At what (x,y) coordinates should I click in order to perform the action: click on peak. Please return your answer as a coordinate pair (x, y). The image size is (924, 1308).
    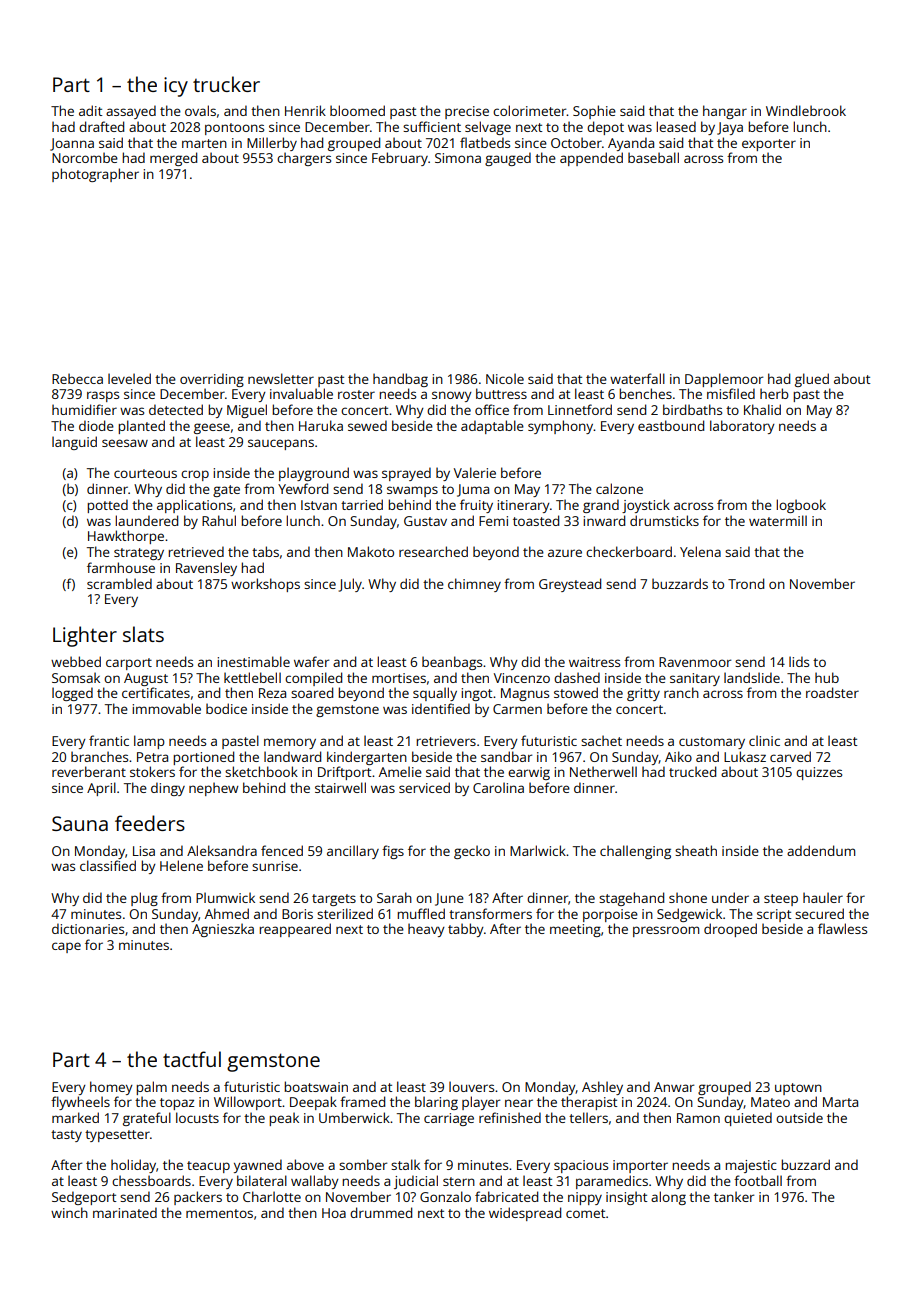
    Looking at the image, I should click on (284, 1119).
